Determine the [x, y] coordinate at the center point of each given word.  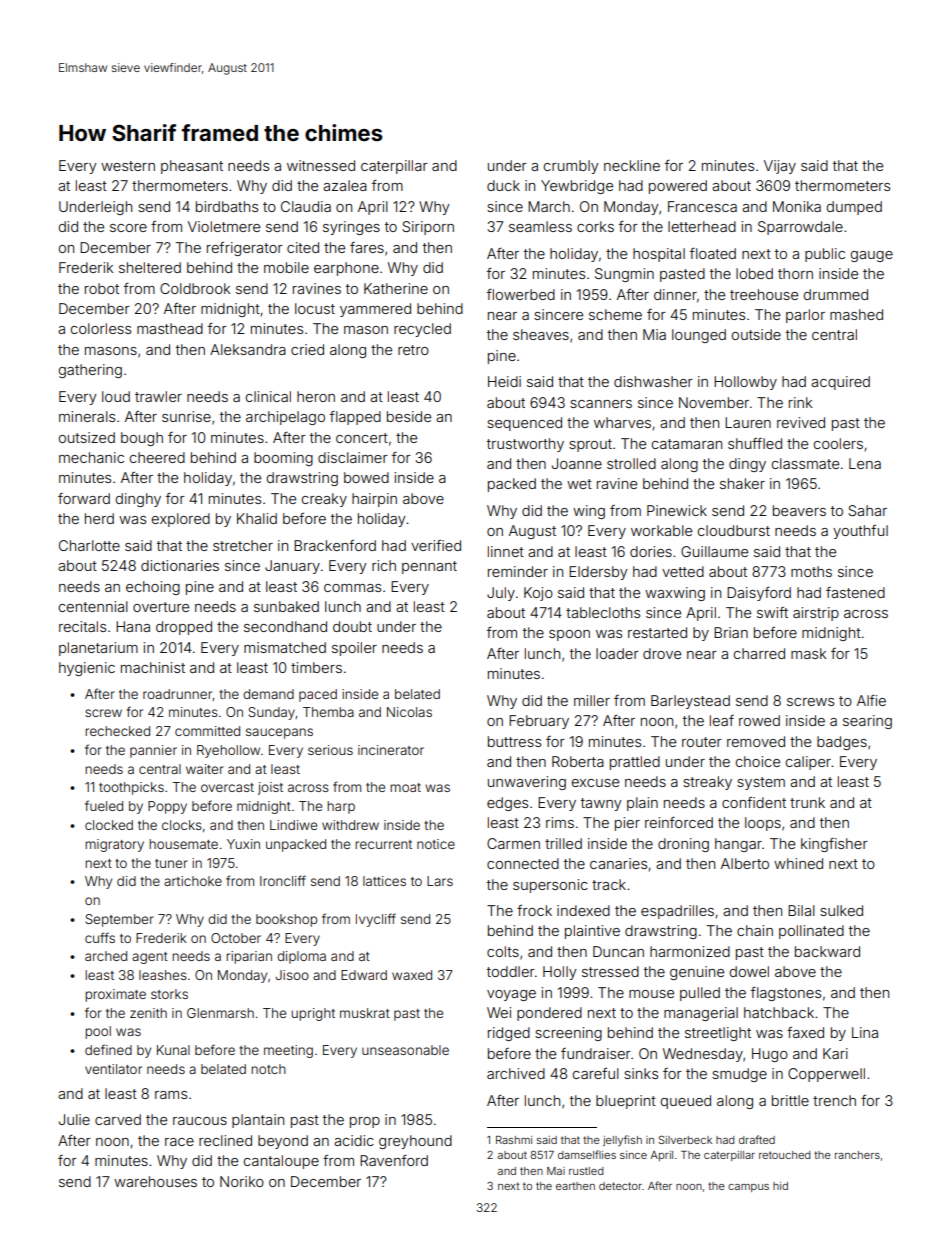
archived [516, 1073]
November [714, 402]
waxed [412, 975]
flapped [355, 418]
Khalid [257, 518]
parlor [805, 316]
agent [150, 958]
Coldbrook [195, 288]
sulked [841, 910]
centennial [93, 606]
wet [579, 484]
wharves [622, 422]
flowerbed [521, 294]
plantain [258, 1121]
